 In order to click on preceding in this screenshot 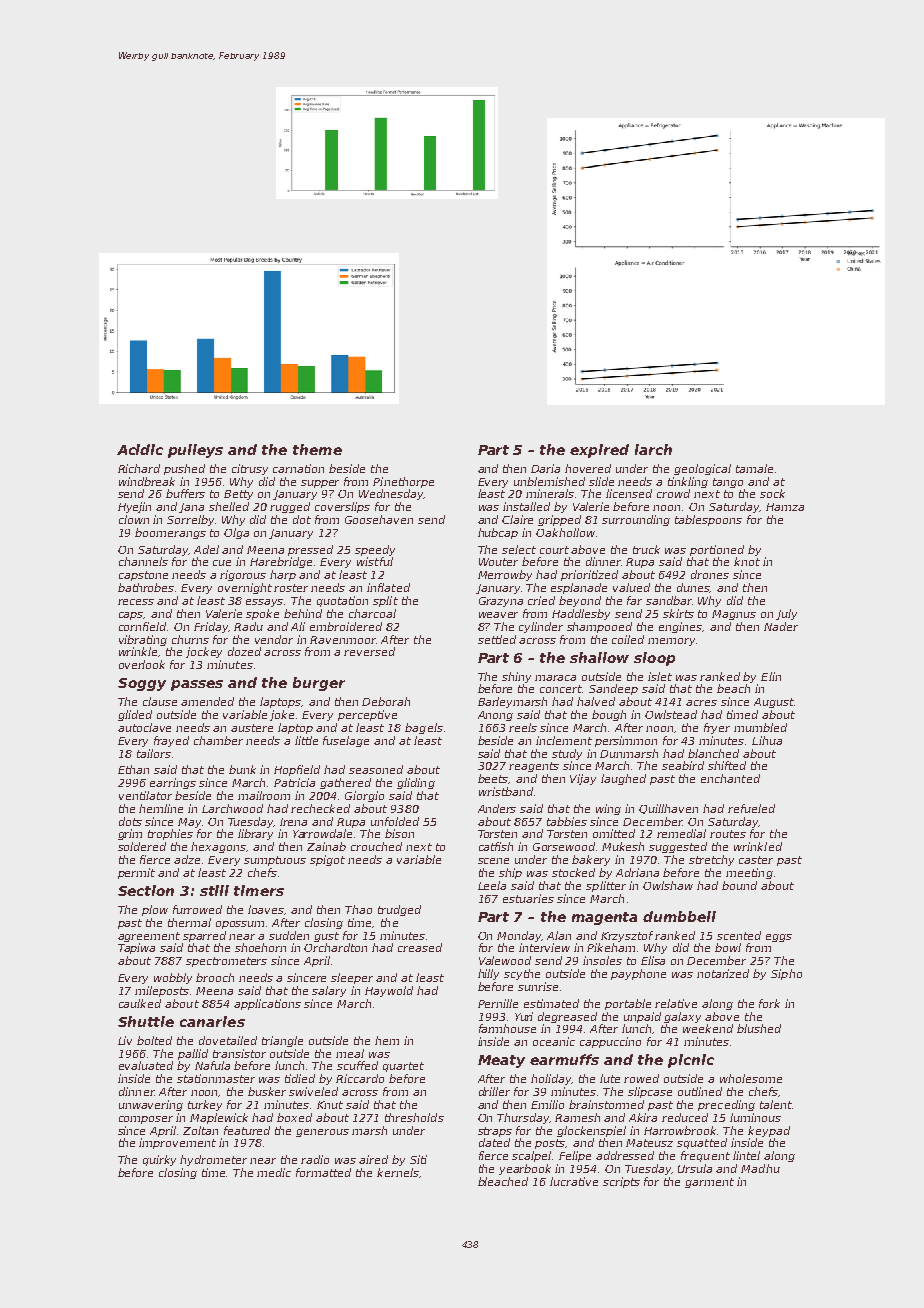, I will do `click(726, 1105)`.
